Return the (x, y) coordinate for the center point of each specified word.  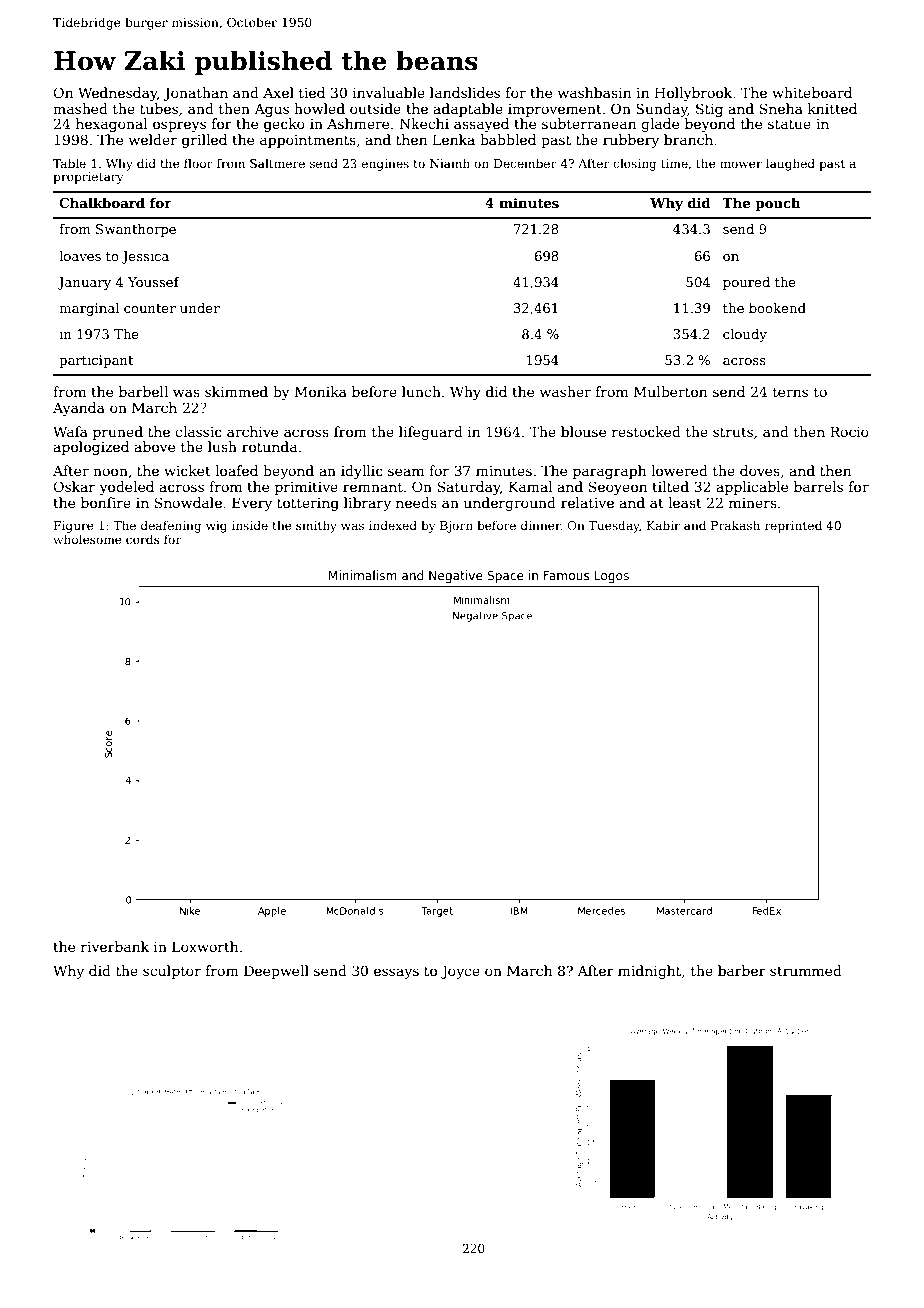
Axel (278, 92)
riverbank (115, 946)
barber (742, 970)
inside (250, 525)
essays (396, 973)
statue (789, 124)
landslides (465, 92)
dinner (541, 525)
